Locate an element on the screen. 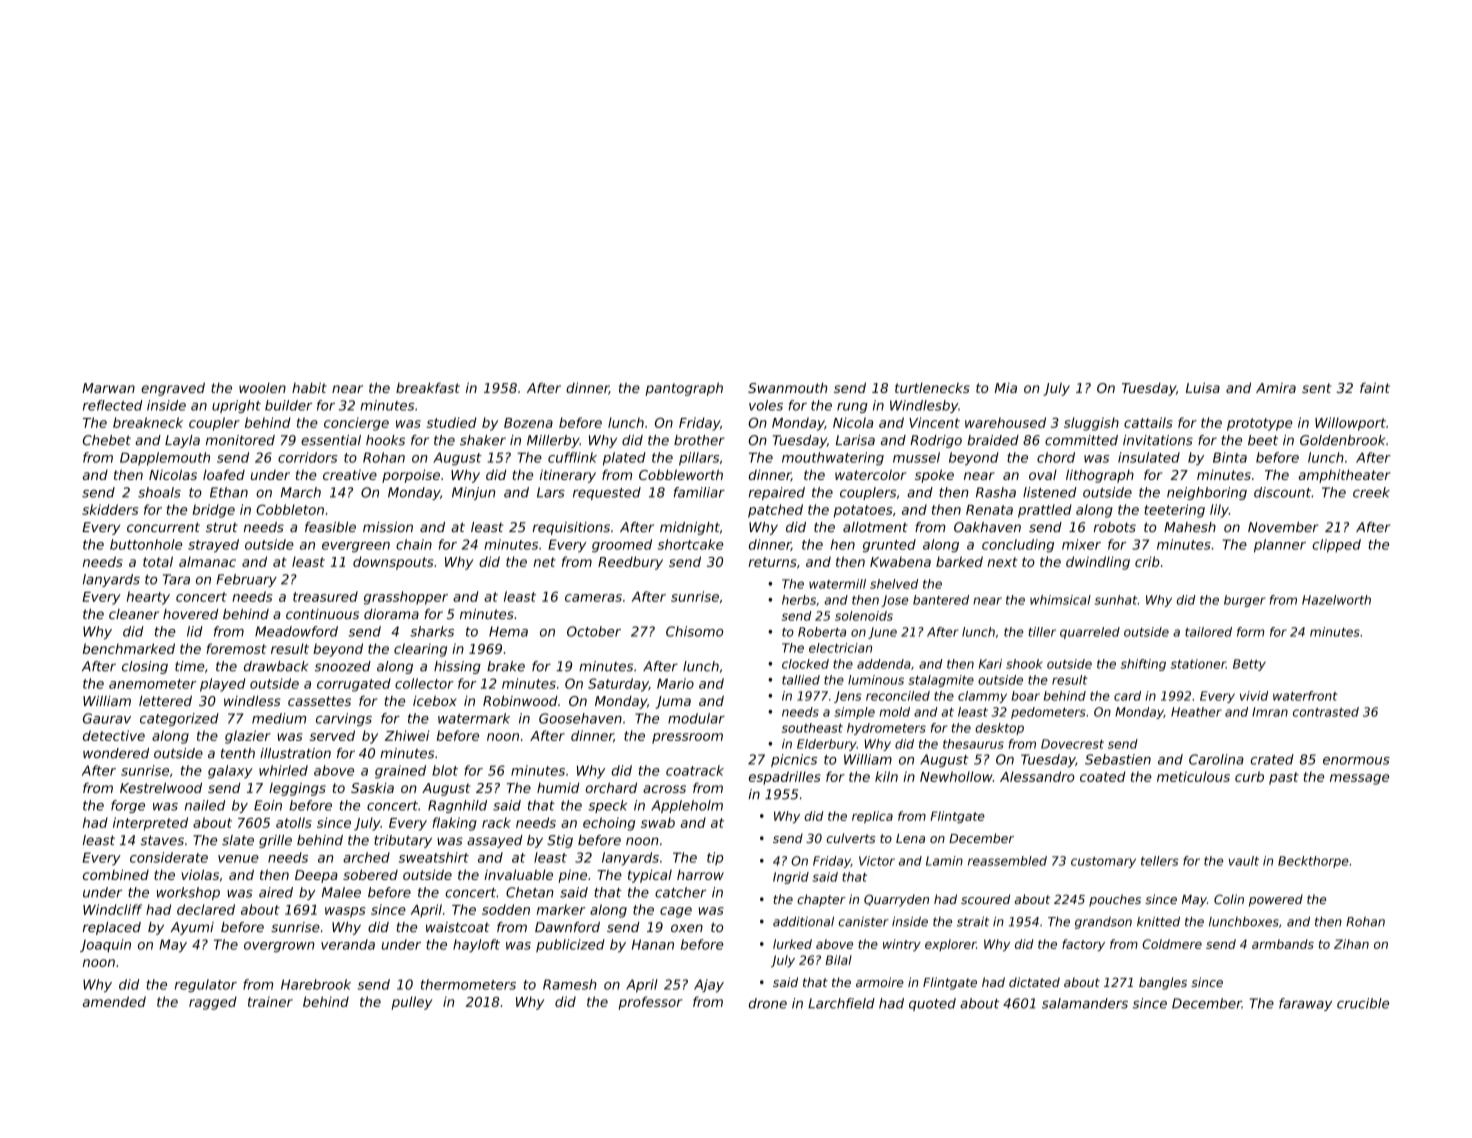 Image resolution: width=1472 pixels, height=1138 pixels. crib is located at coordinates (1147, 561).
